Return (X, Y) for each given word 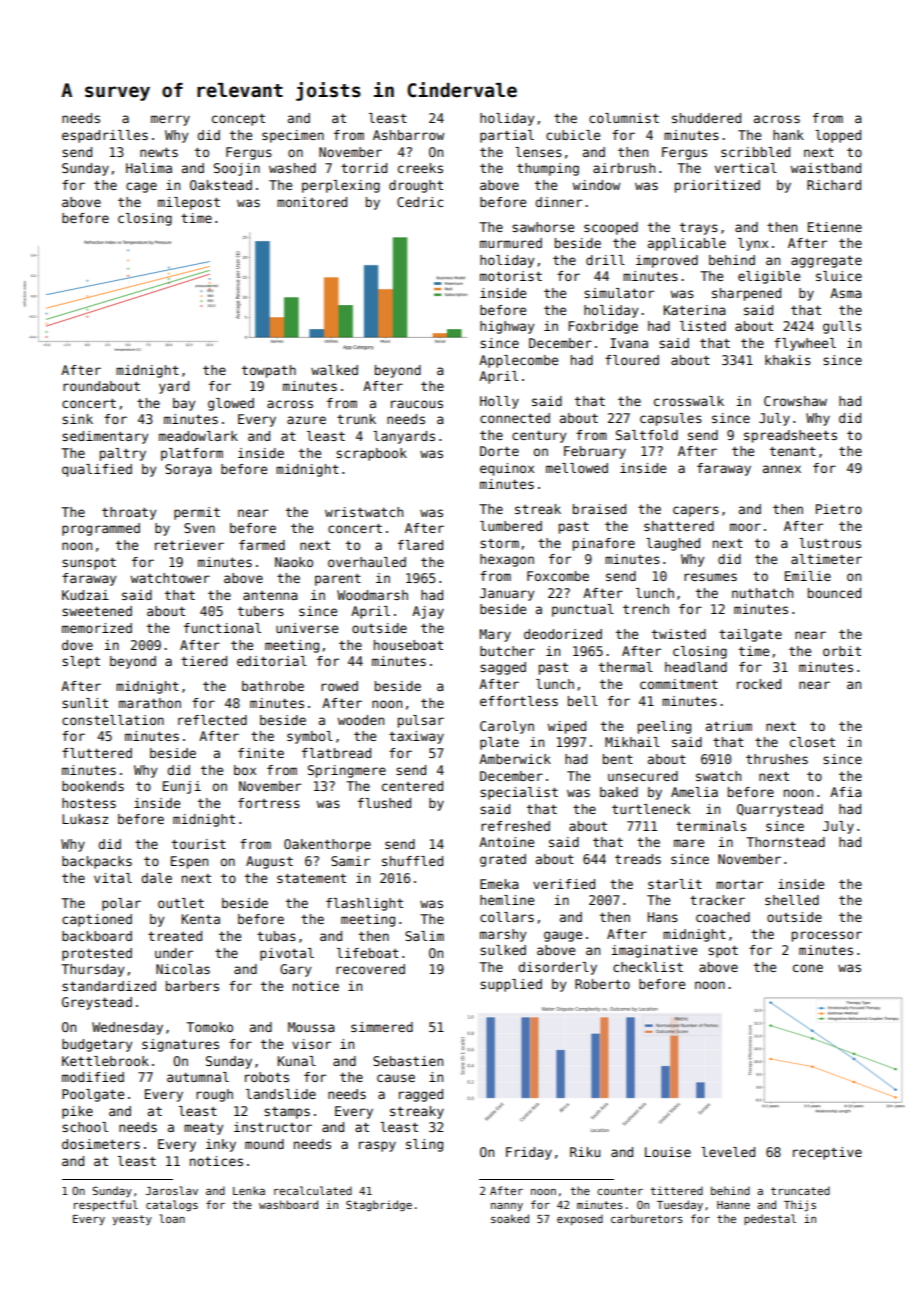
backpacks (97, 862)
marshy (503, 935)
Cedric (420, 202)
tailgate (750, 635)
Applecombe (518, 361)
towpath (269, 371)
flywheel (805, 344)
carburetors (647, 1218)
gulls (842, 327)
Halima (149, 168)
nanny (507, 1207)
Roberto (602, 984)
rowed (339, 686)
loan (172, 1218)
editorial (272, 661)
